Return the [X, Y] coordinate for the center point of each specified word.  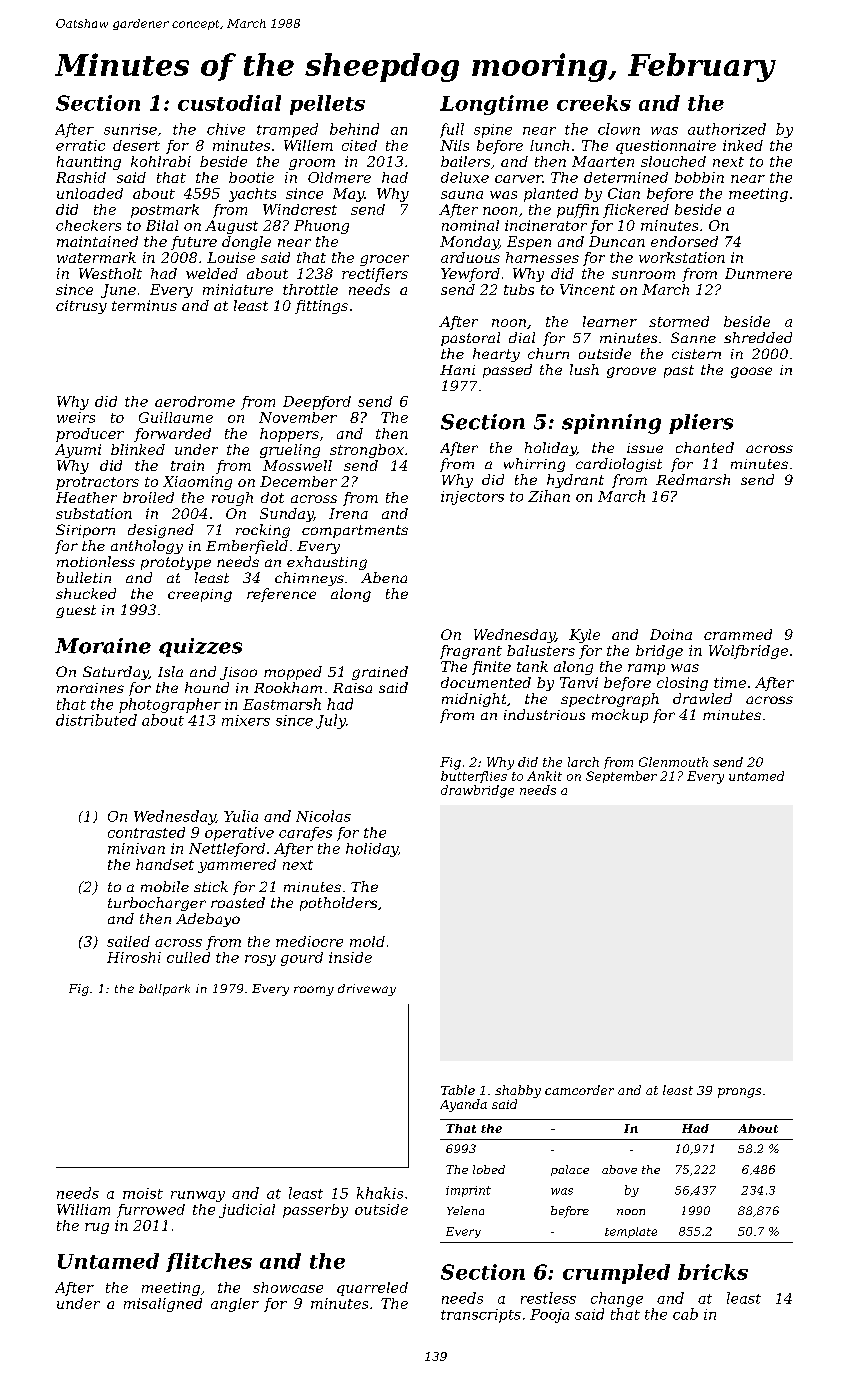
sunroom [643, 275]
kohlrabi [161, 161]
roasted [238, 902]
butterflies [474, 777]
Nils [454, 145]
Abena [384, 577]
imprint [468, 1191]
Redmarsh [693, 479]
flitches [209, 1262]
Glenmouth [673, 762]
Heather [86, 497]
